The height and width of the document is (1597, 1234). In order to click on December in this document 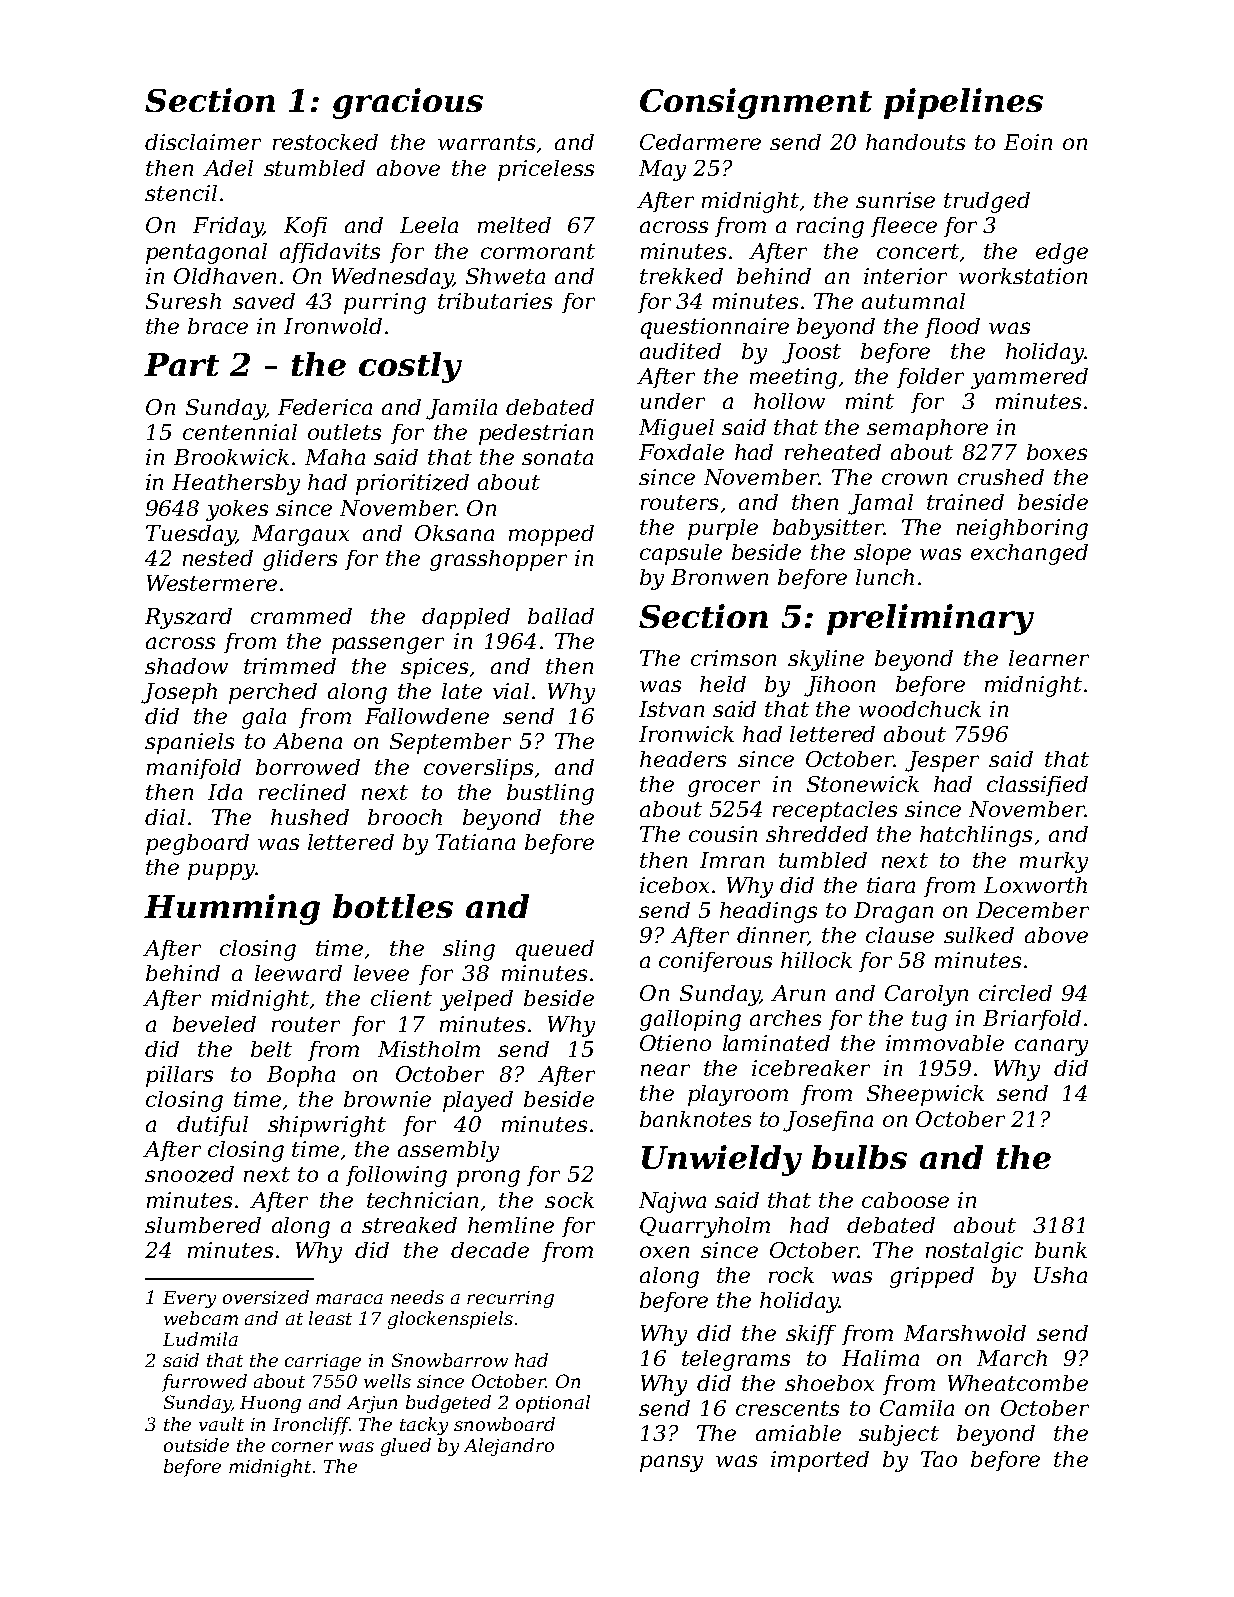, I will do `click(1032, 910)`.
